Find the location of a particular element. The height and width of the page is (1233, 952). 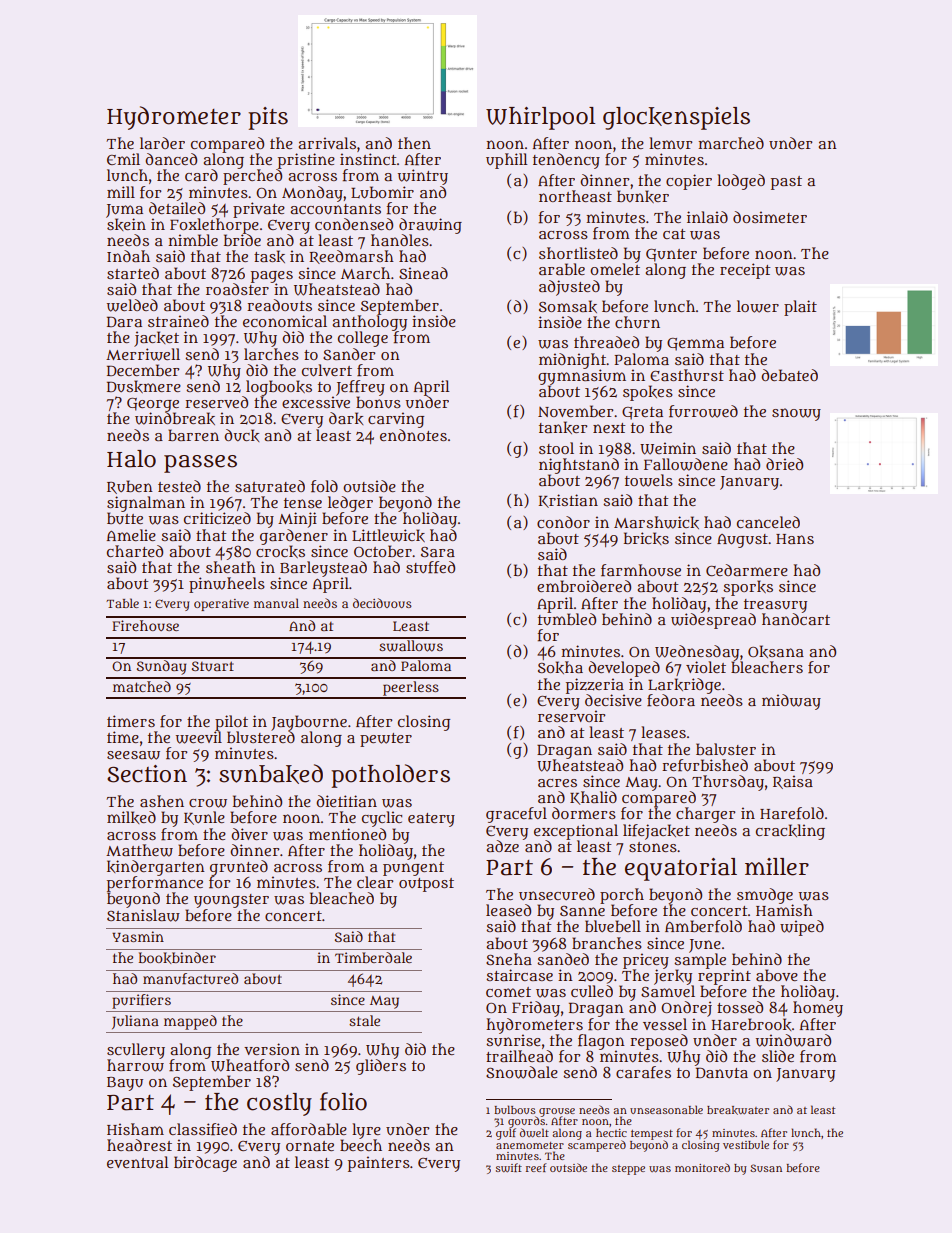

debated is located at coordinates (789, 375).
